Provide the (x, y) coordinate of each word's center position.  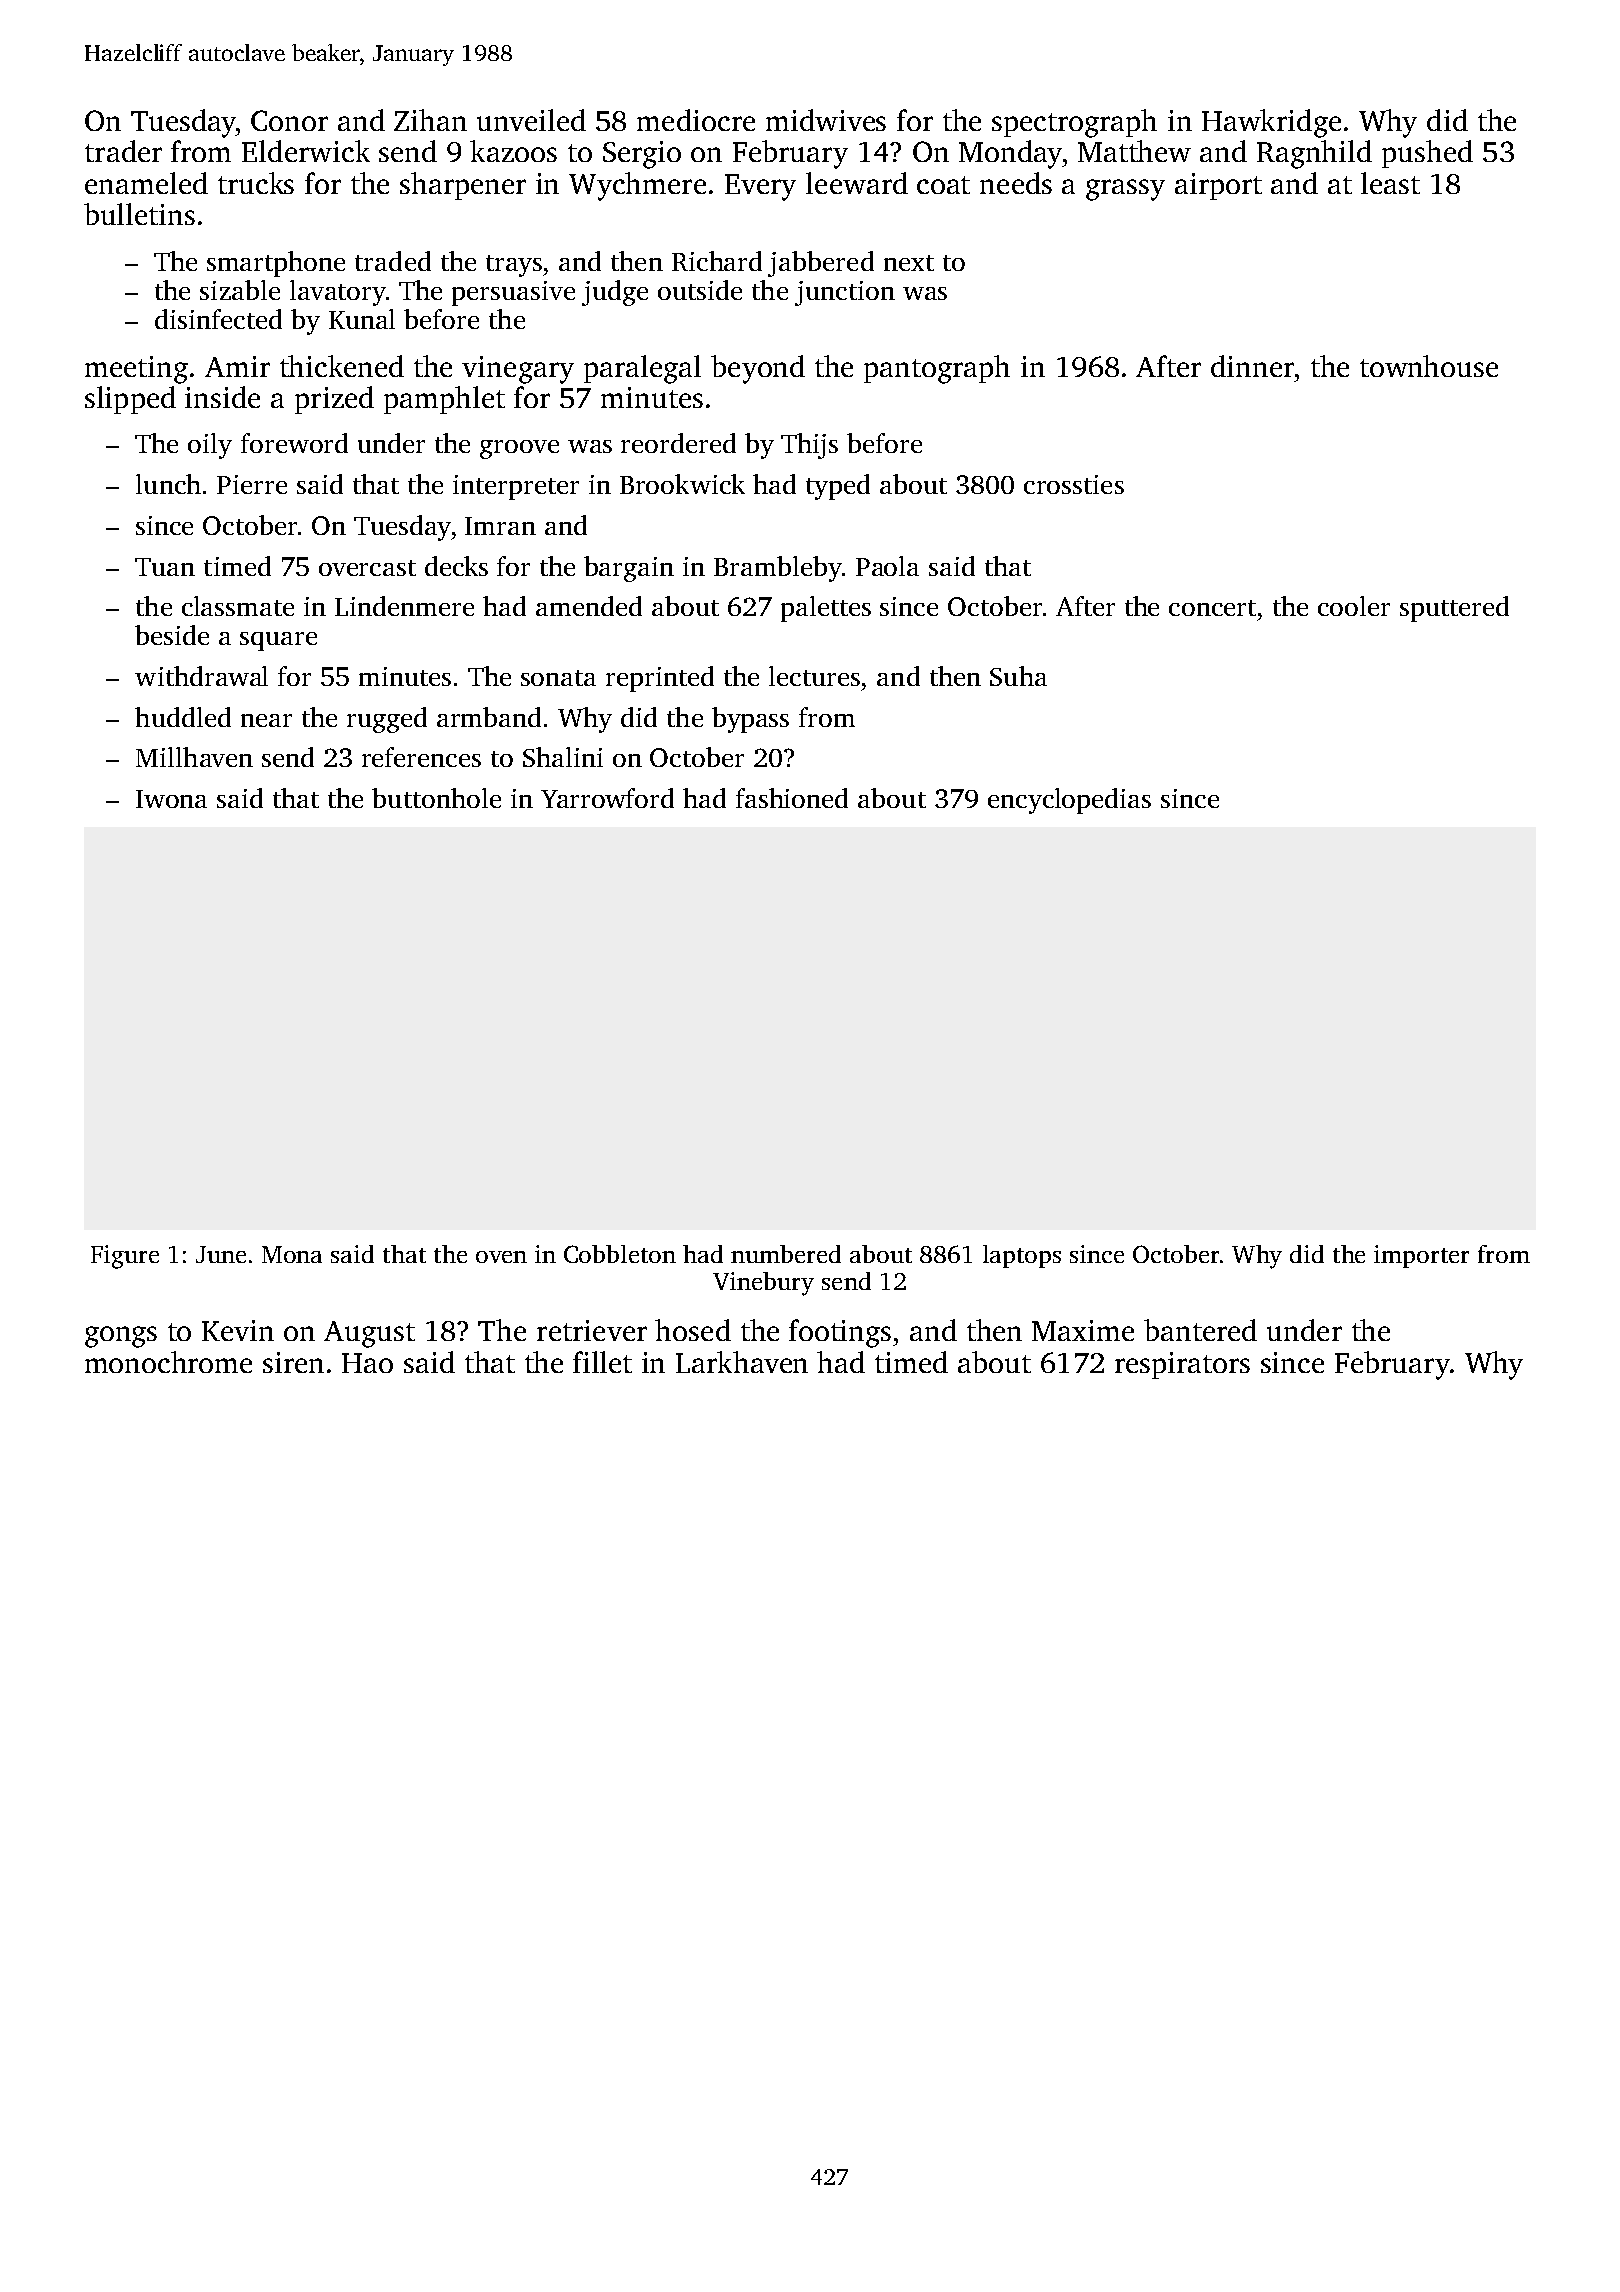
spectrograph (1074, 123)
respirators (1182, 1365)
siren (293, 1362)
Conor (289, 120)
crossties (1074, 484)
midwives (826, 120)
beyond (758, 369)
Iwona (171, 799)
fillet (602, 1362)
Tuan (165, 567)
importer (1421, 1256)
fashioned (792, 798)
